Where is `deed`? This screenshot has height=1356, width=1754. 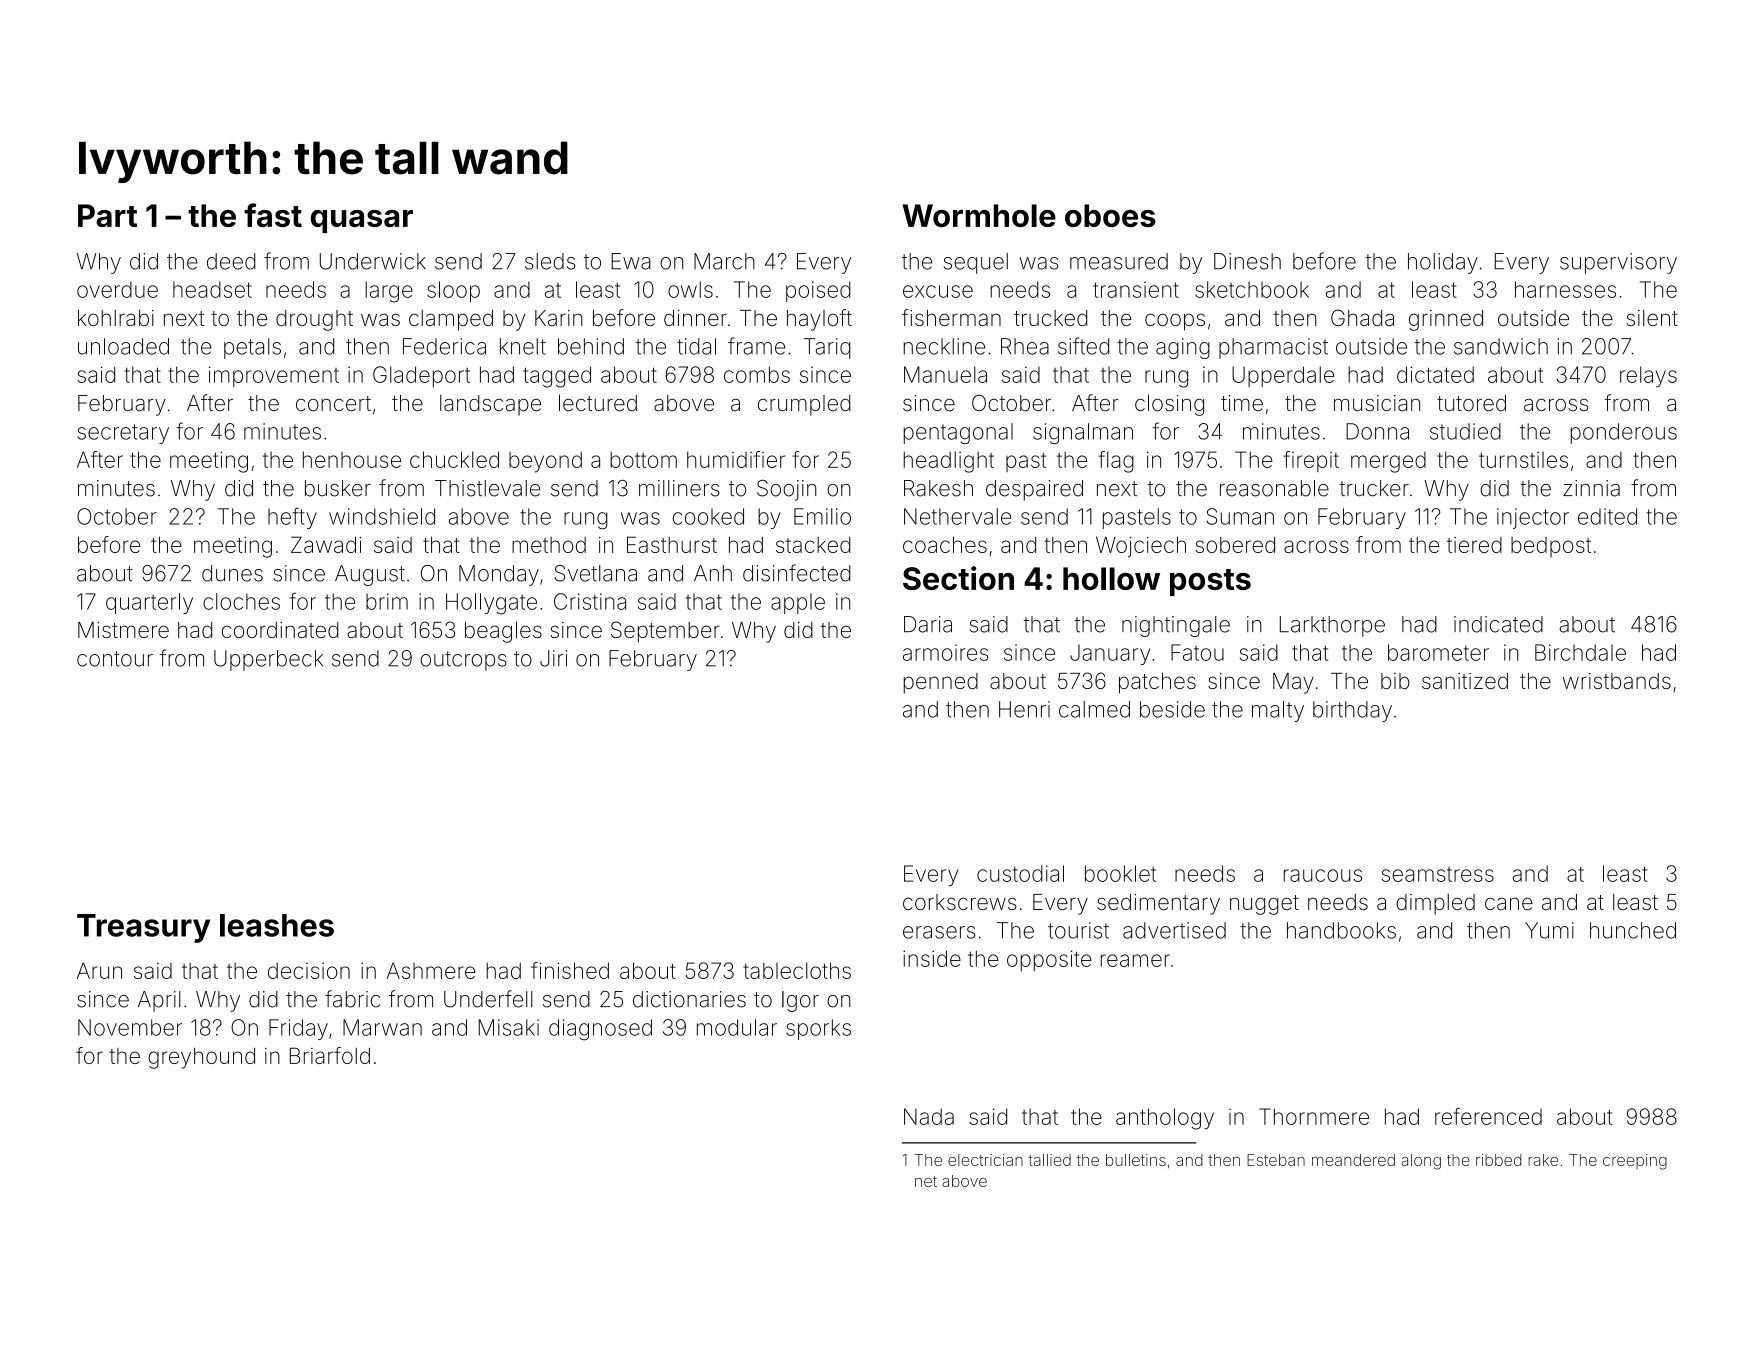 deed is located at coordinates (231, 261).
